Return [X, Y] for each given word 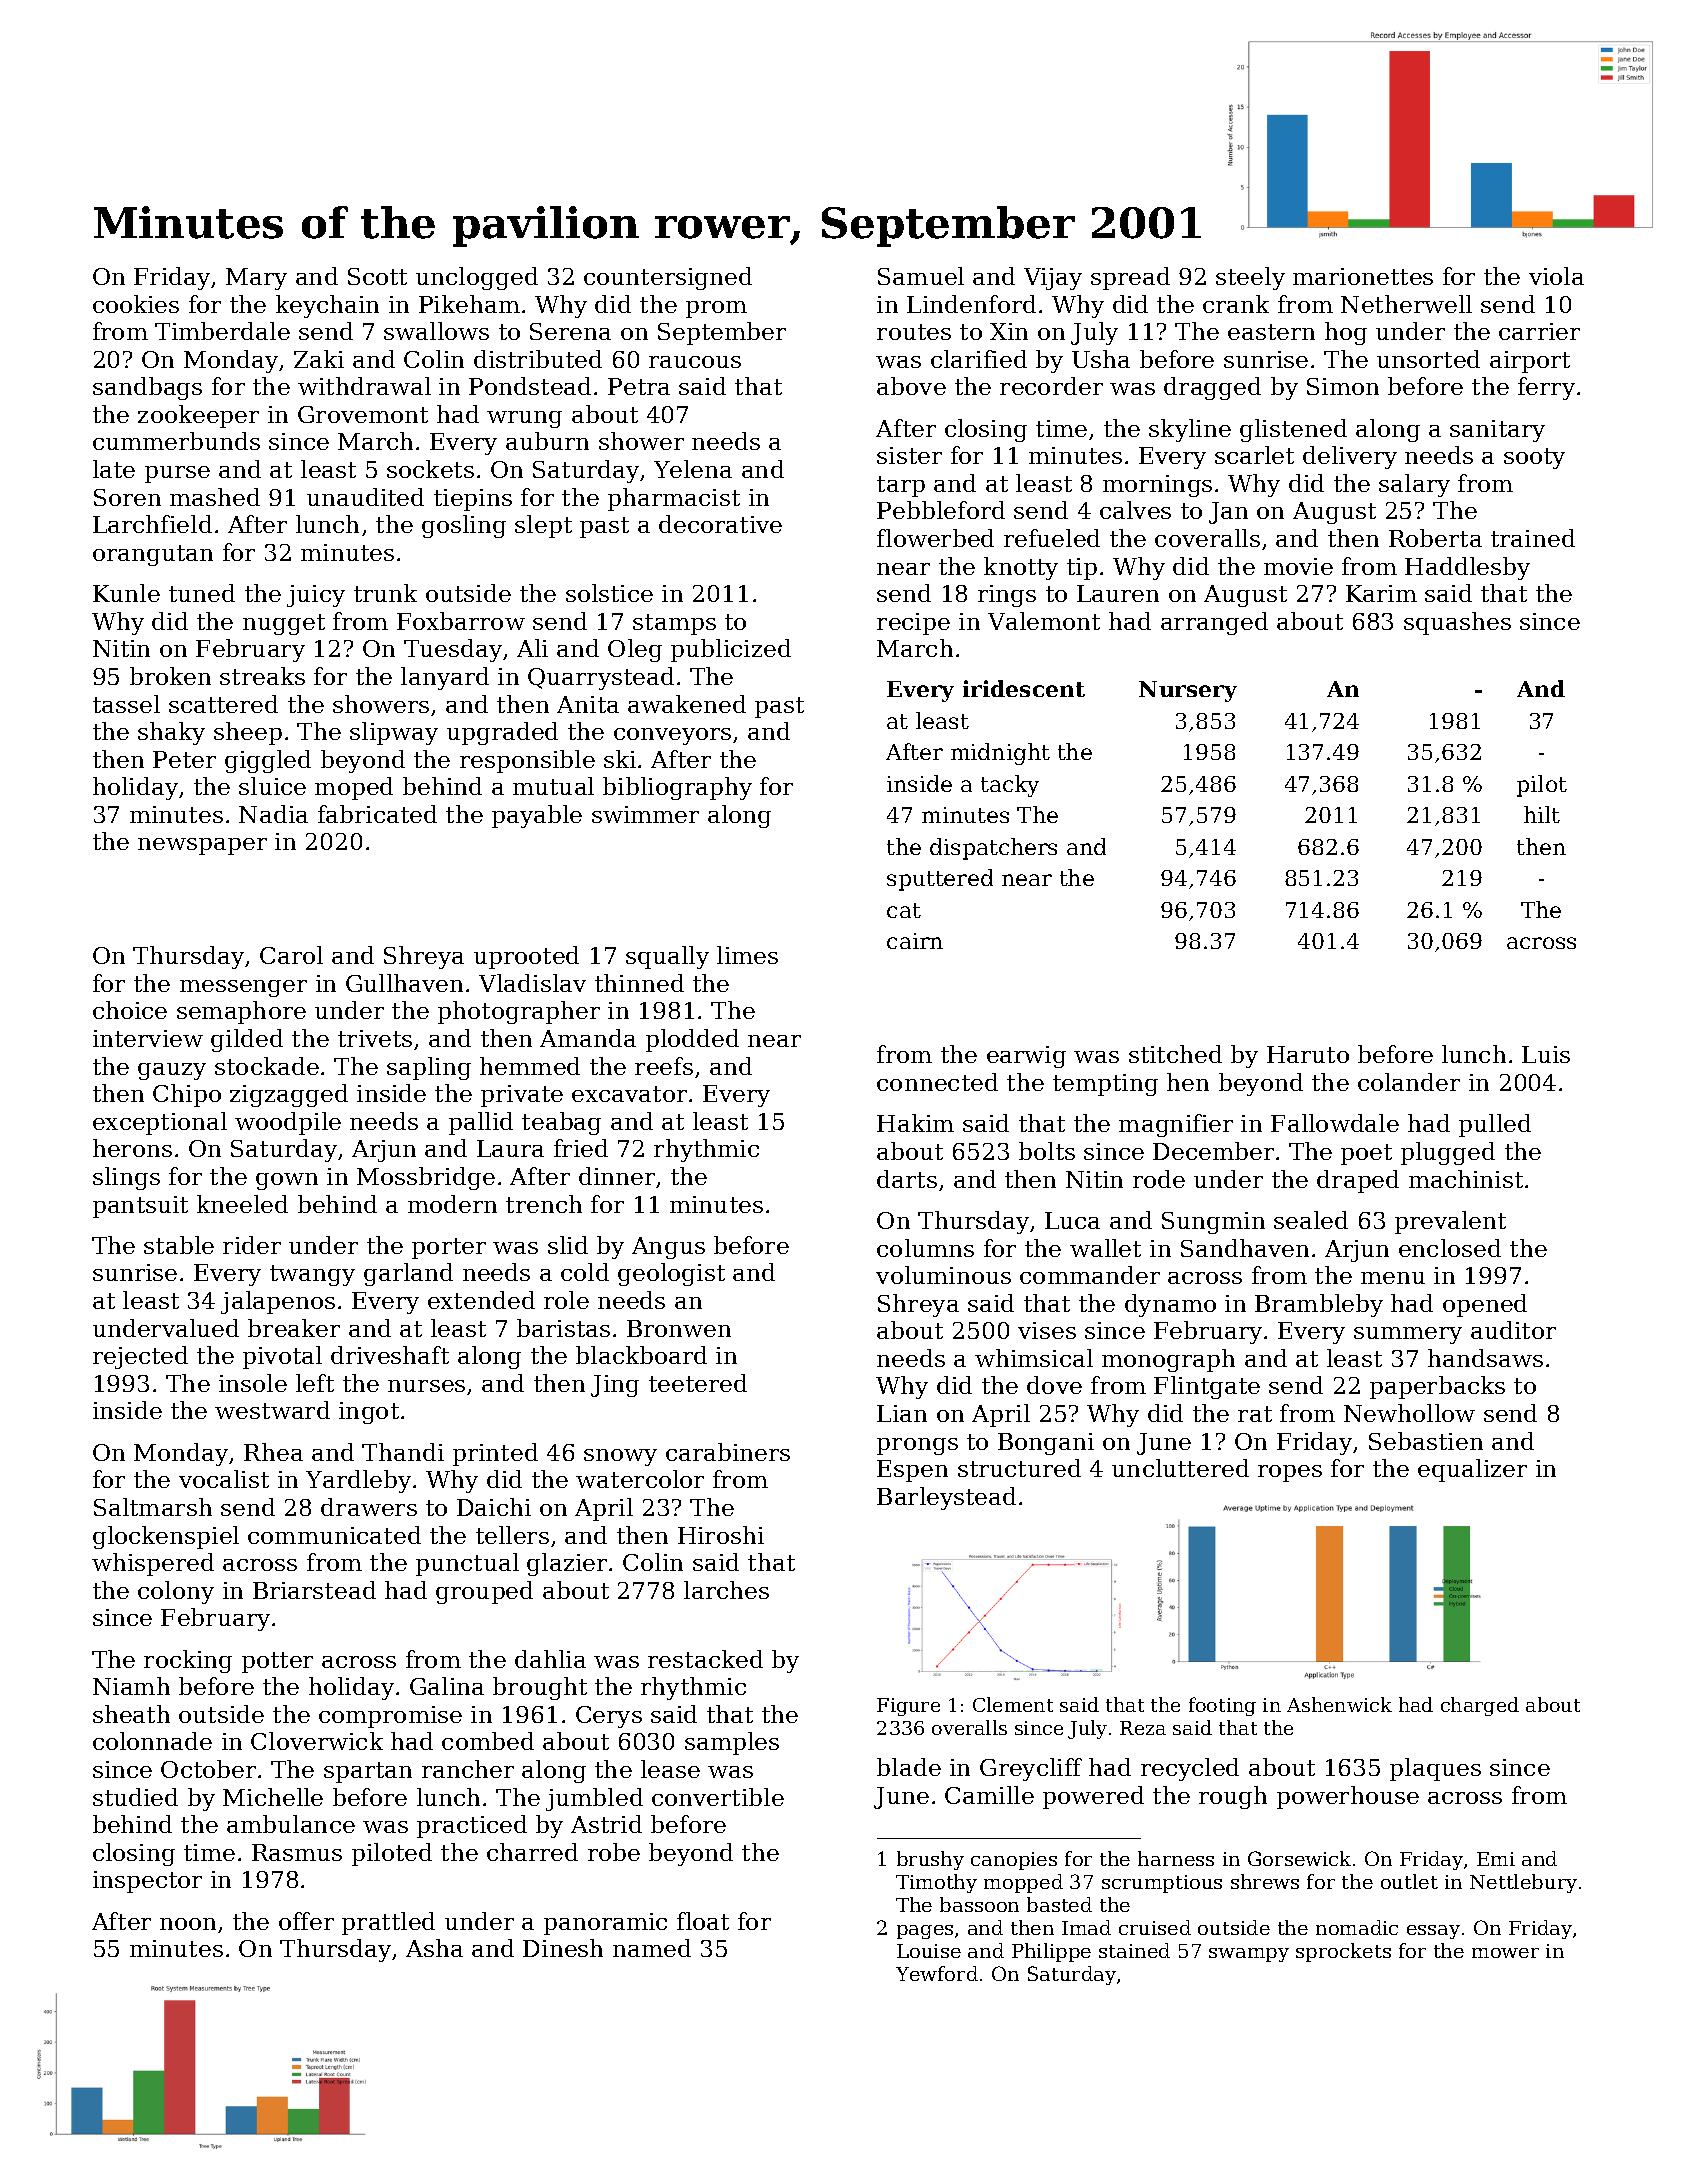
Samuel [921, 276]
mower [1505, 1953]
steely [1250, 278]
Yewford [937, 1973]
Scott [377, 276]
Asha [434, 1948]
